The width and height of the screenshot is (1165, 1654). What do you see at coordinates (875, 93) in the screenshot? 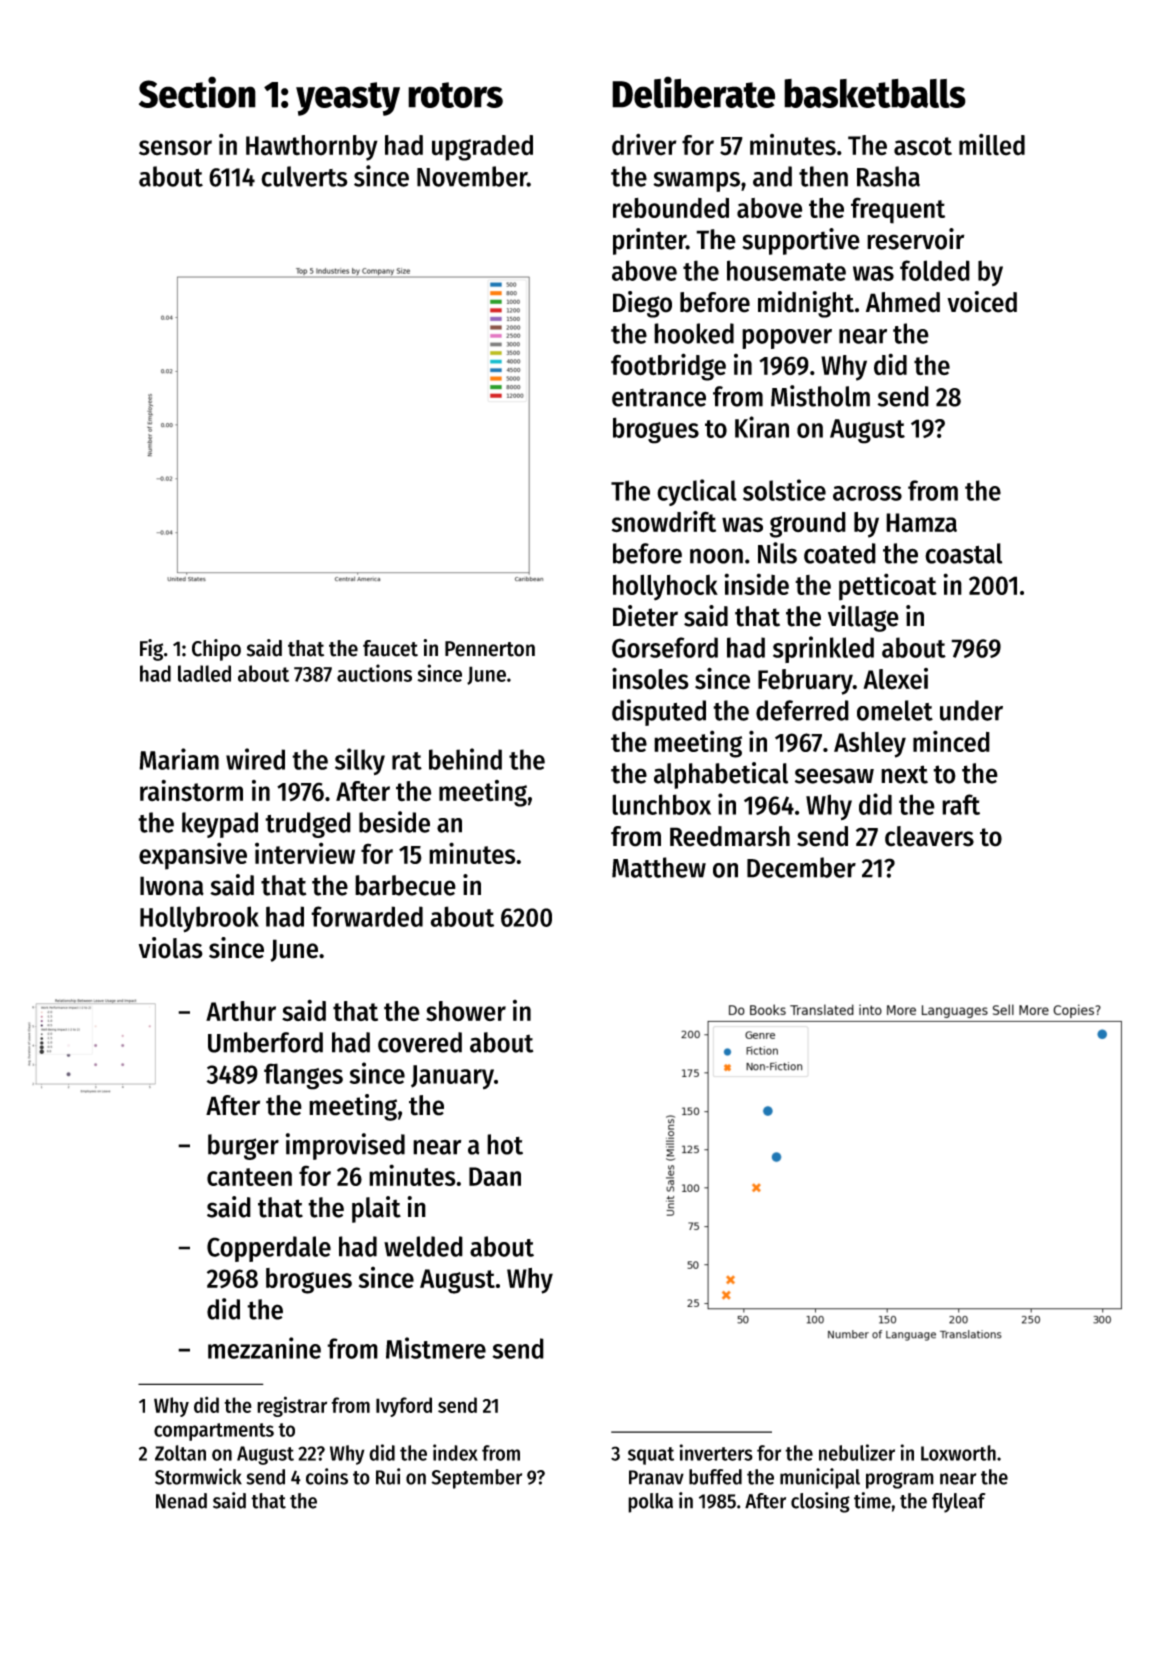
I see `basketballs` at bounding box center [875, 93].
